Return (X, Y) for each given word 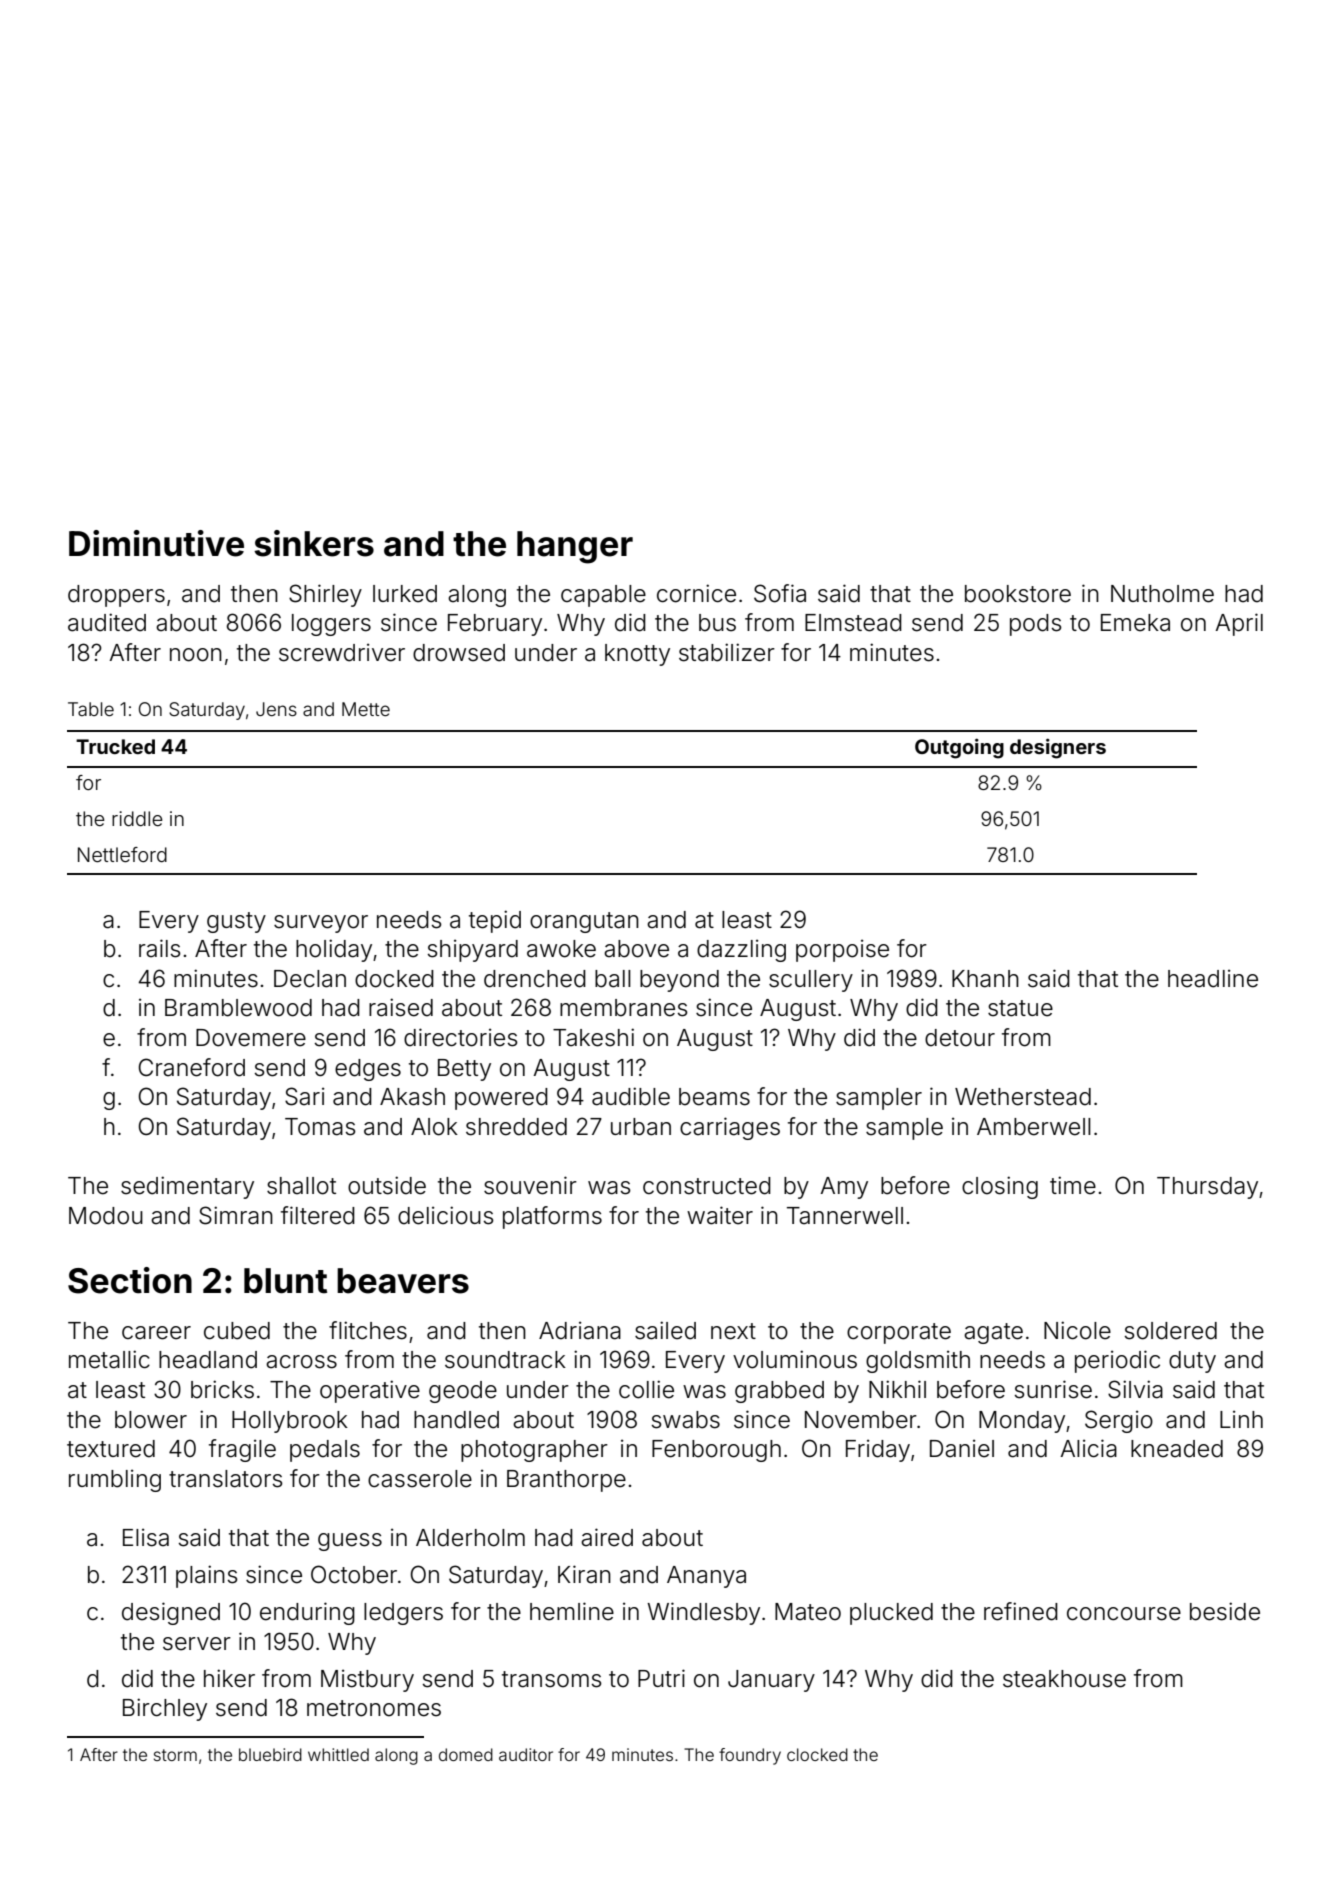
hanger (575, 547)
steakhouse (1064, 1679)
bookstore (1018, 594)
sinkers (314, 543)
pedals (325, 1451)
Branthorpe (566, 1481)
